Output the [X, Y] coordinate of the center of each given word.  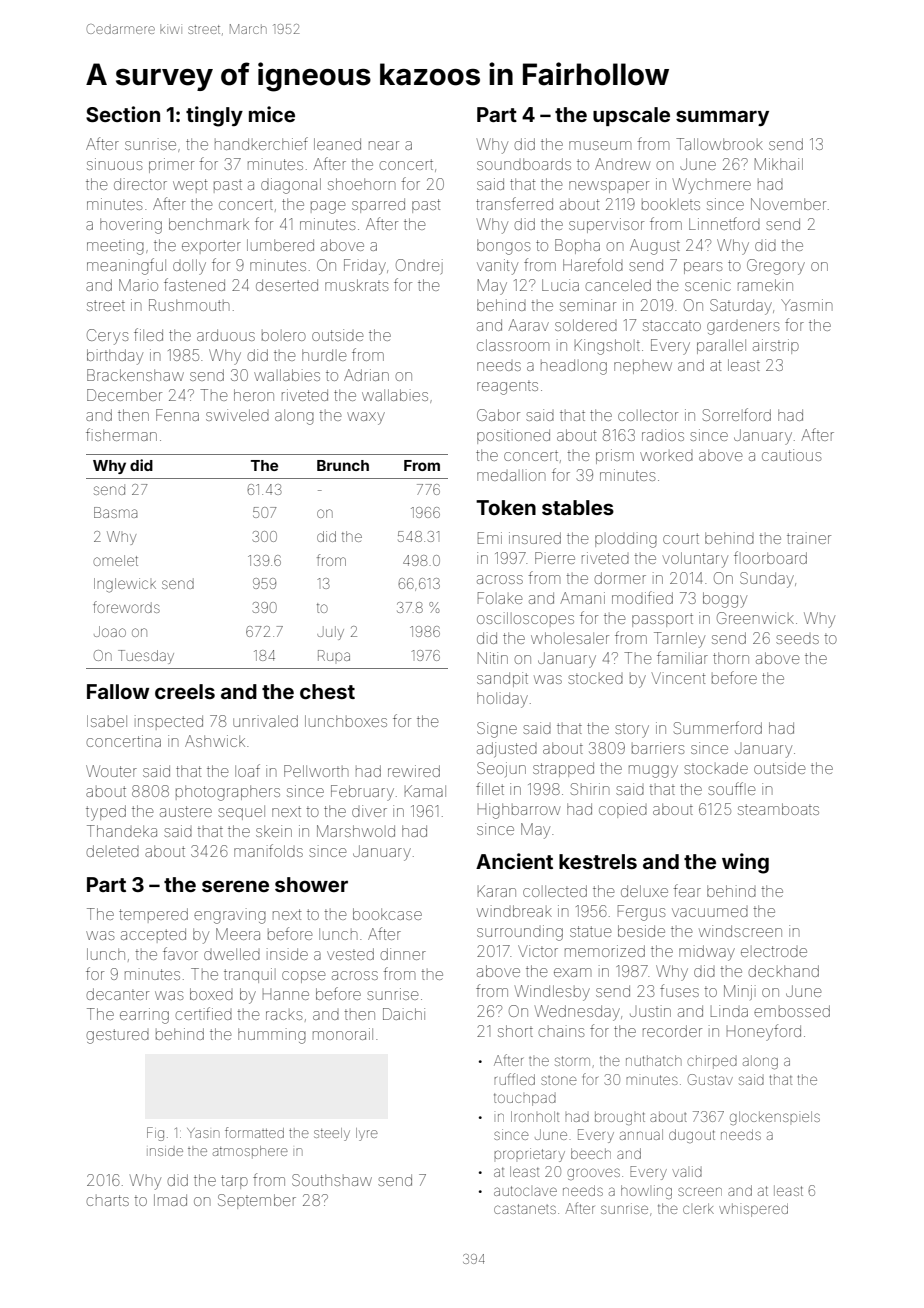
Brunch [343, 465]
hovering [131, 226]
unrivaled [265, 721]
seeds [797, 639]
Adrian [366, 375]
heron [254, 395]
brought [620, 1118]
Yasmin [806, 305]
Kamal [425, 791]
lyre [367, 1134]
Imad [170, 1200]
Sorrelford [737, 414]
